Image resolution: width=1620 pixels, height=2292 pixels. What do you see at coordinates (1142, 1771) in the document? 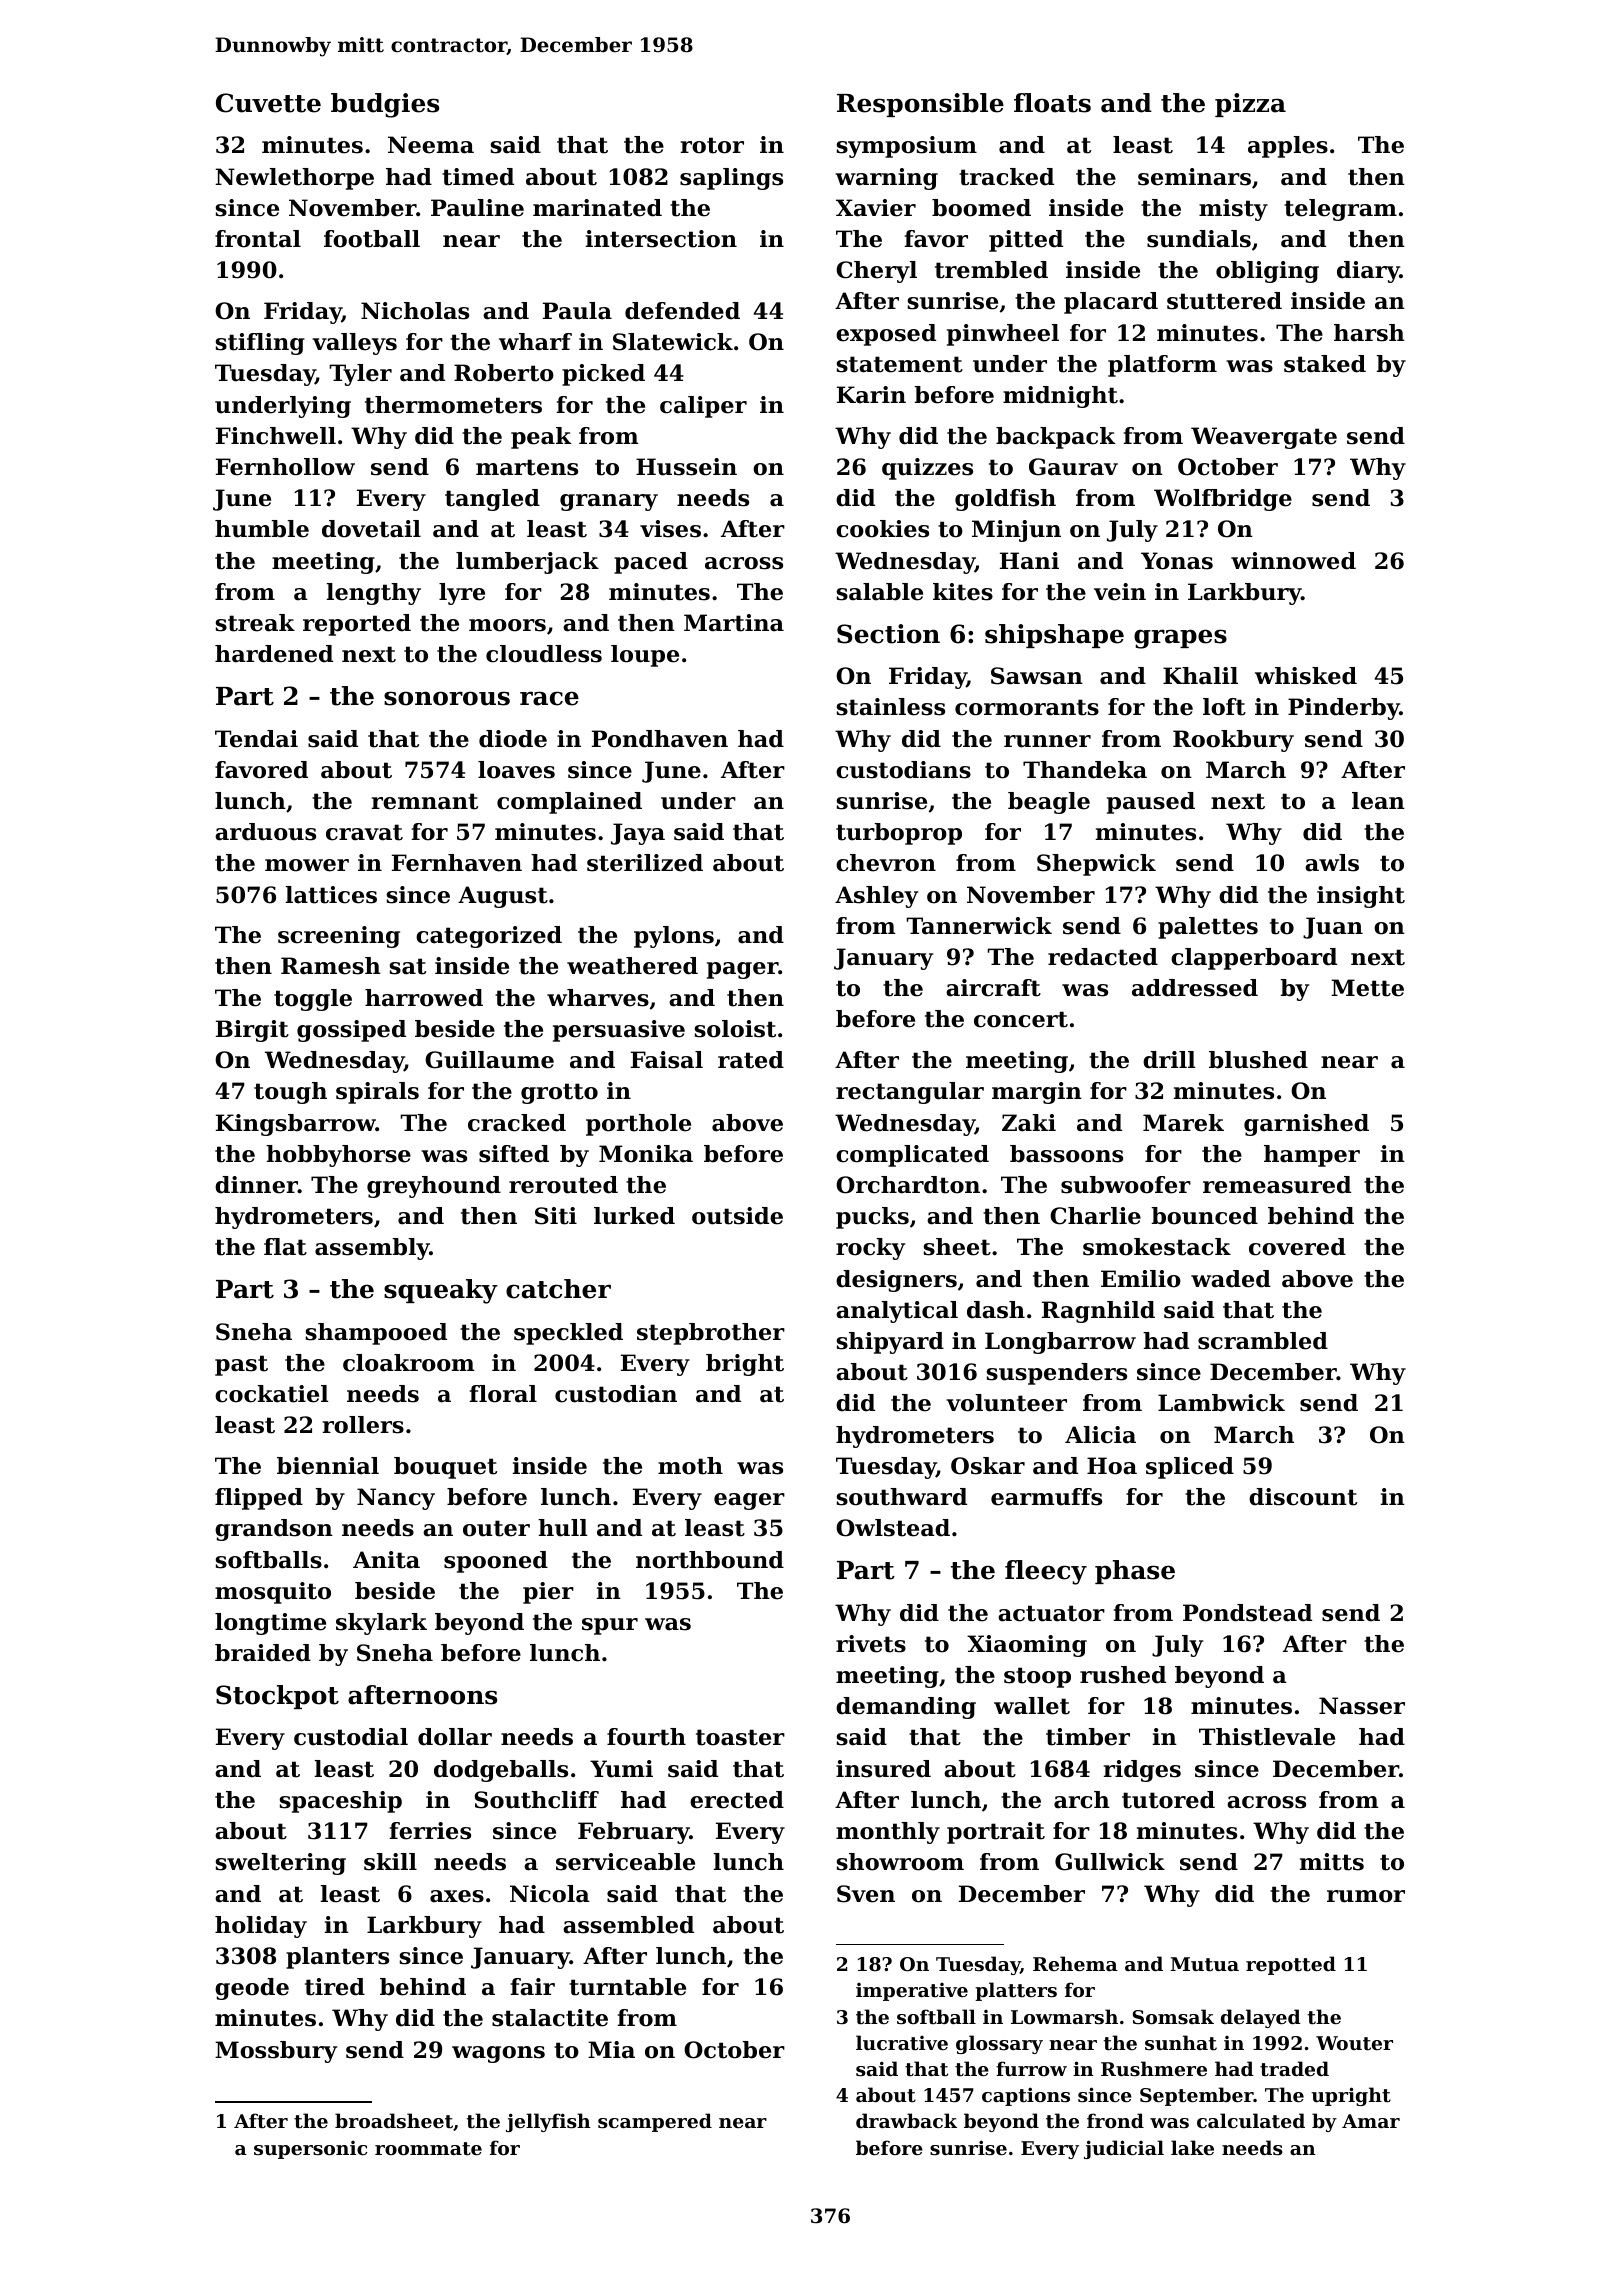
I see `ridges` at bounding box center [1142, 1771].
